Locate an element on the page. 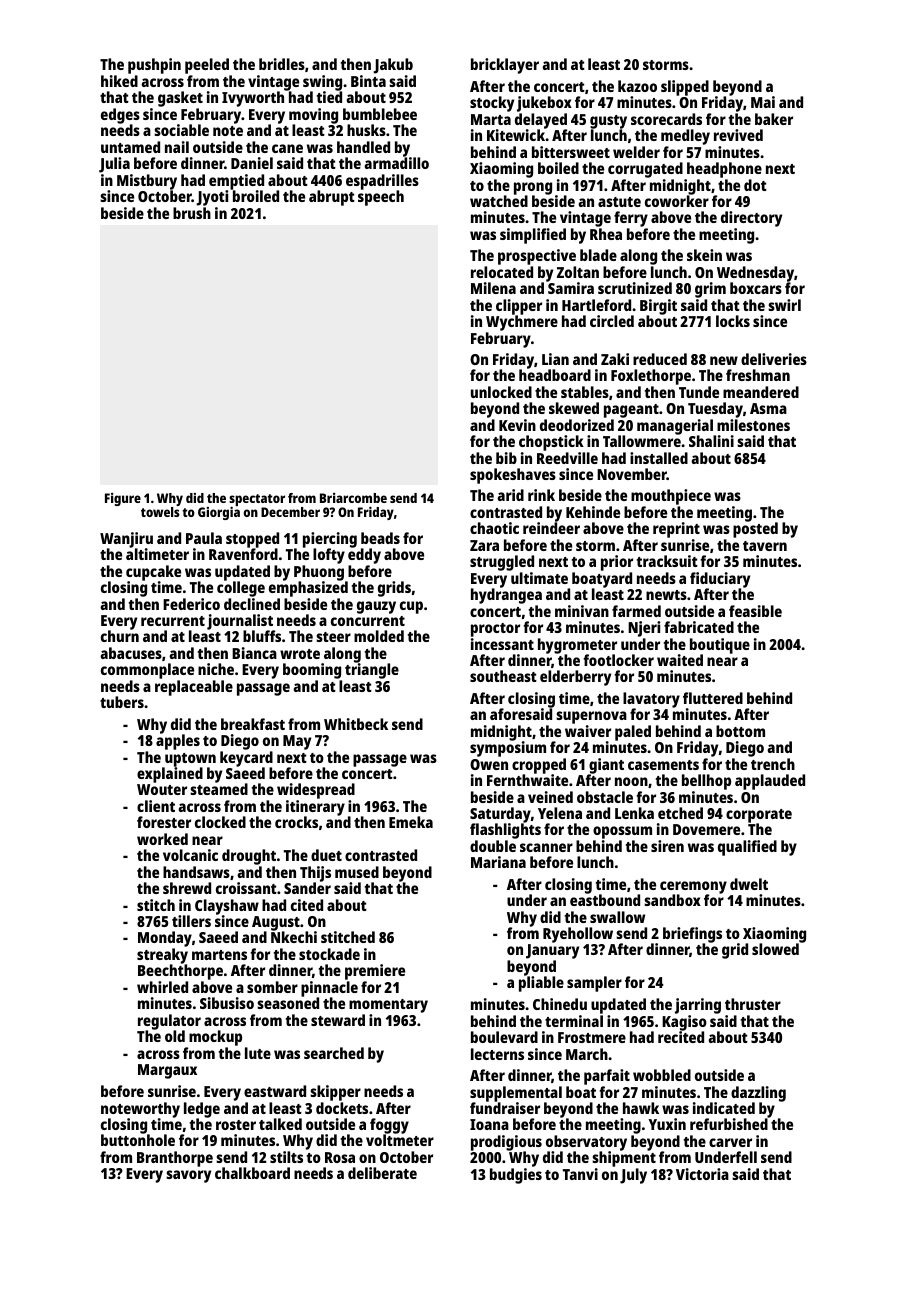 The height and width of the image is (1316, 908). swallow is located at coordinates (617, 917).
